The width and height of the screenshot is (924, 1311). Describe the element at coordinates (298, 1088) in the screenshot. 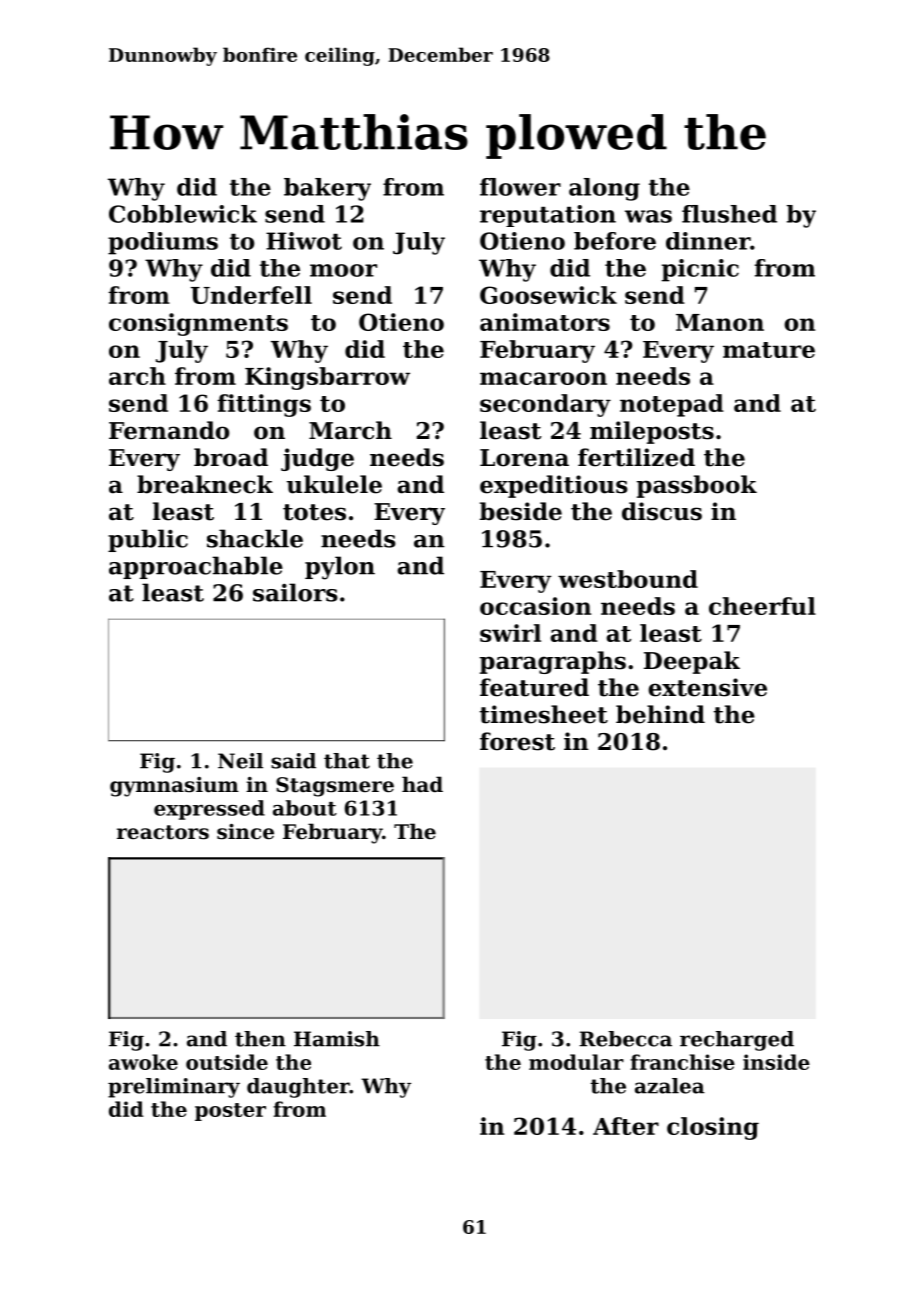

I see `daughter` at that location.
